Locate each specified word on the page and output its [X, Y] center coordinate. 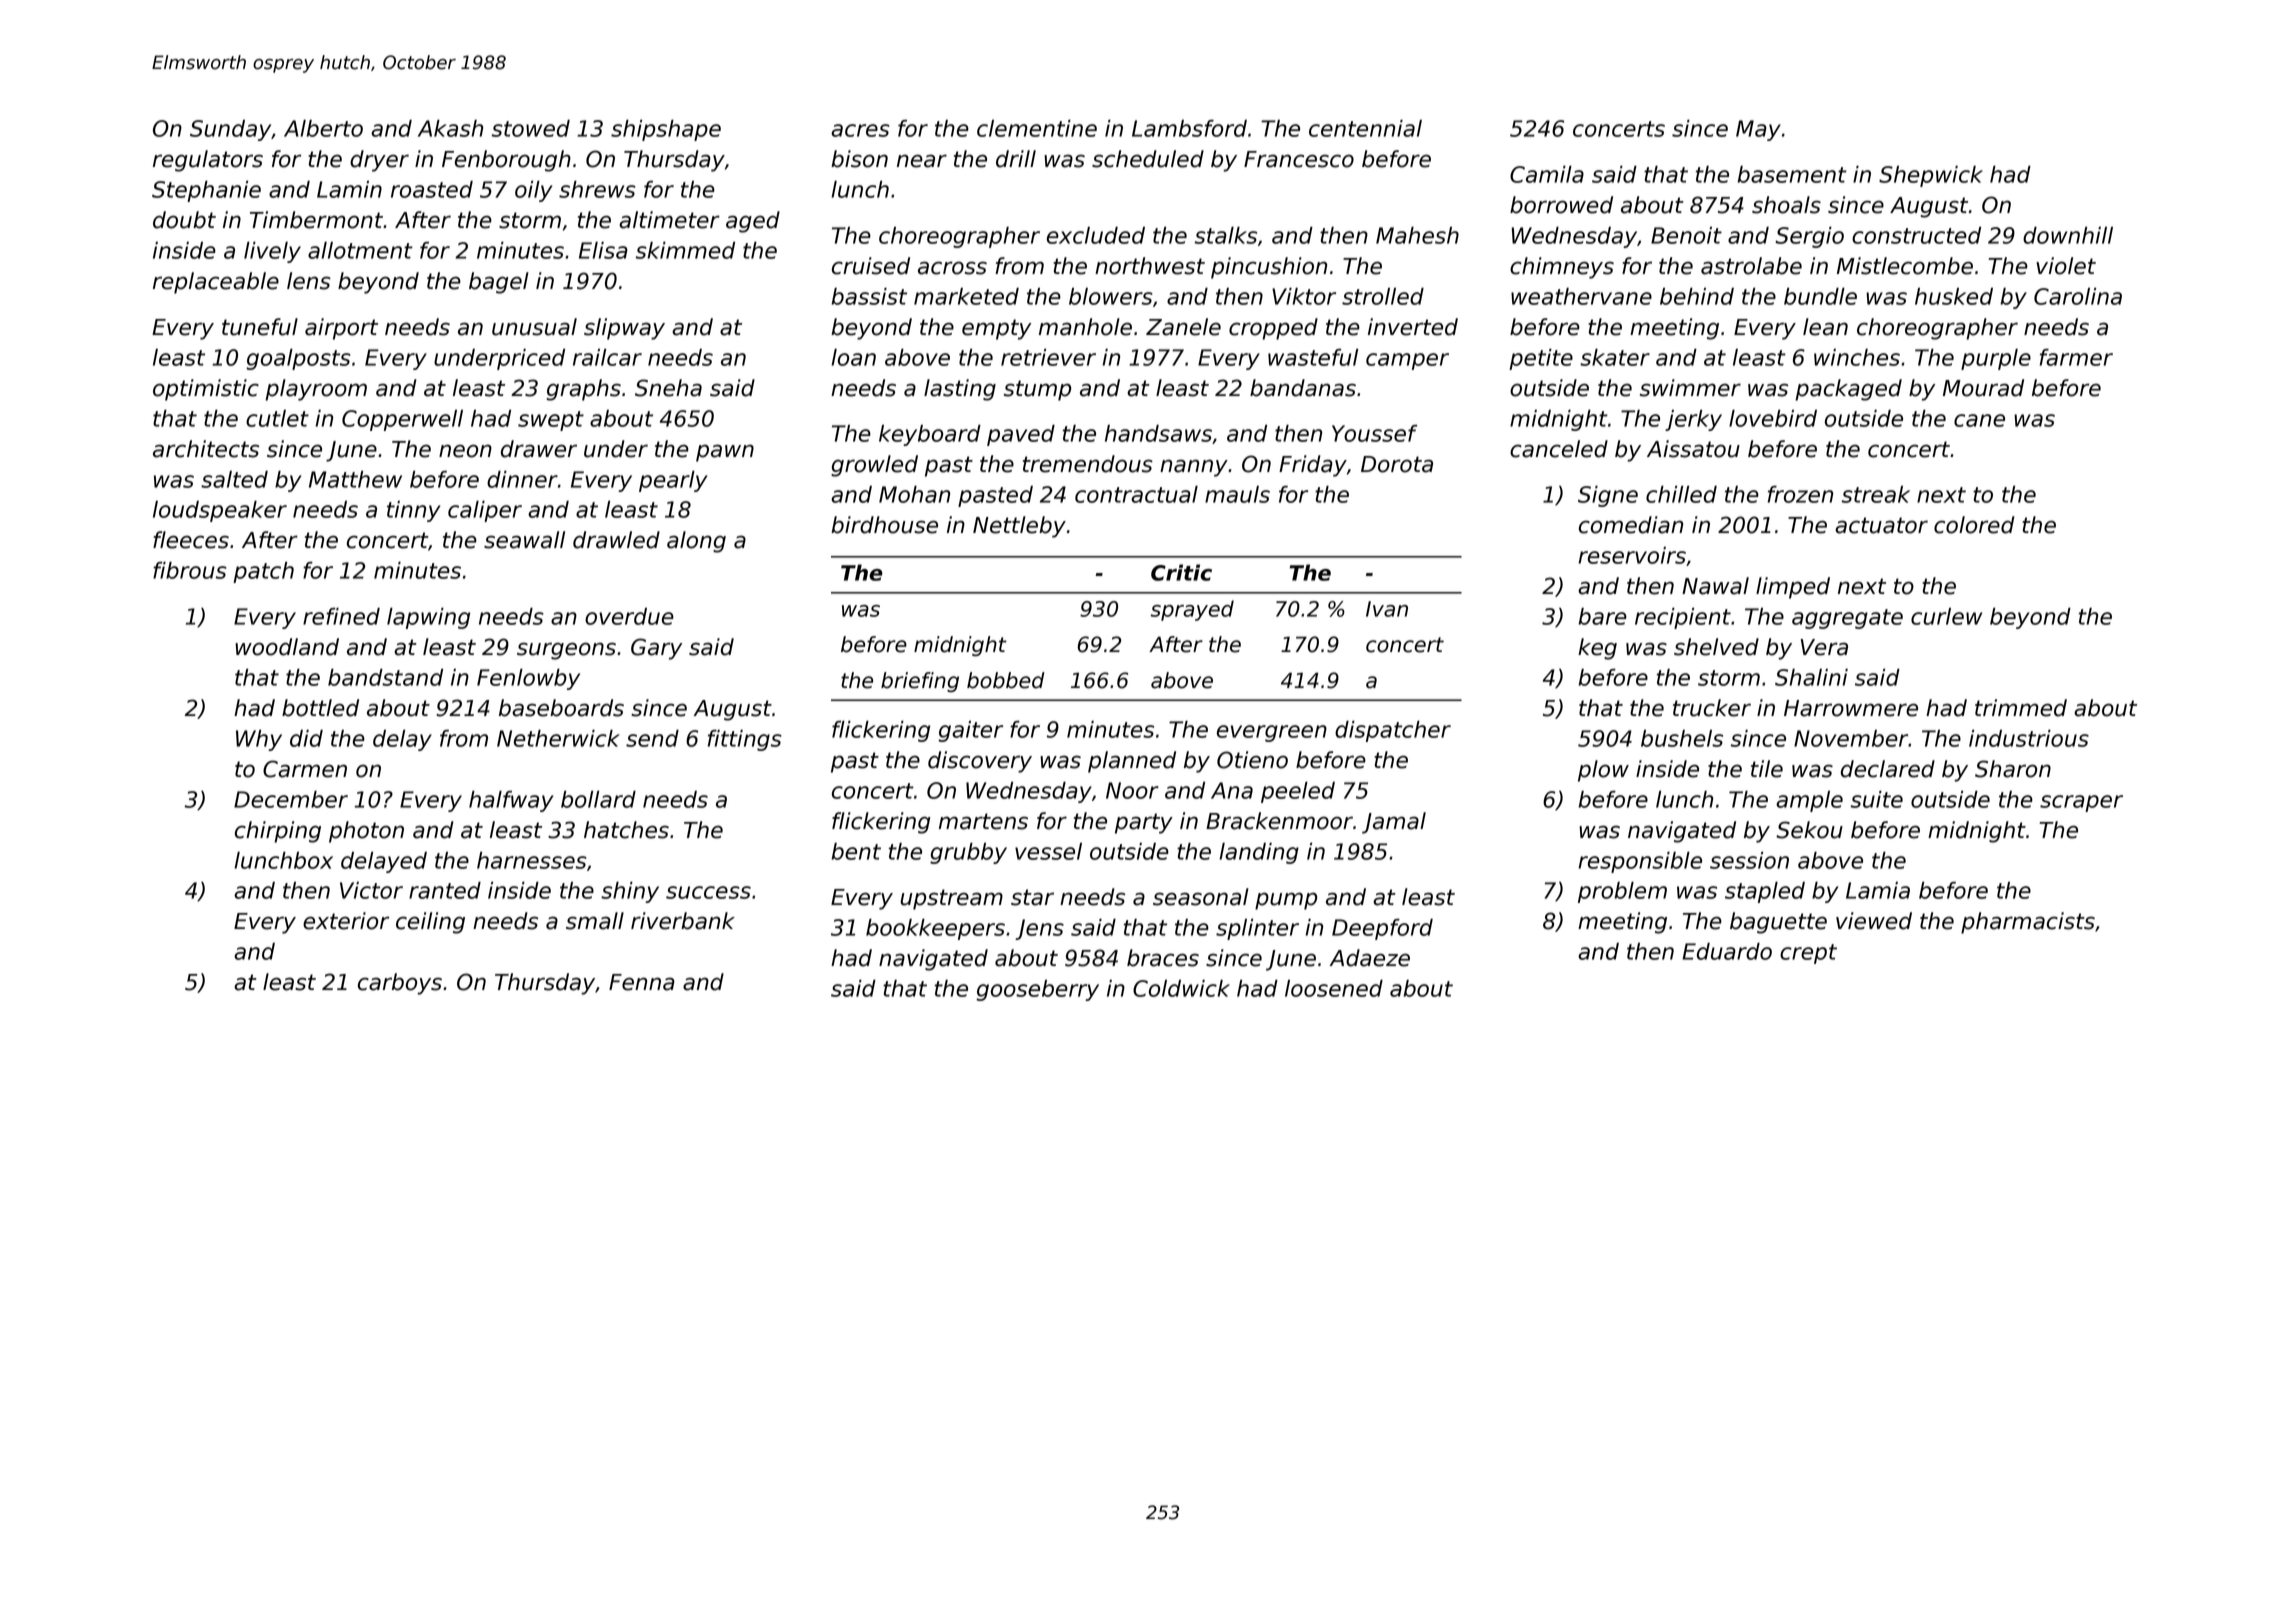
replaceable [216, 283]
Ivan [1387, 609]
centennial [1365, 128]
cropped [1273, 329]
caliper [485, 511]
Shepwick [1931, 176]
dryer [379, 161]
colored [1974, 525]
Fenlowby [528, 679]
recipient [1683, 618]
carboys [400, 984]
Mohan [914, 494]
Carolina [2078, 296]
